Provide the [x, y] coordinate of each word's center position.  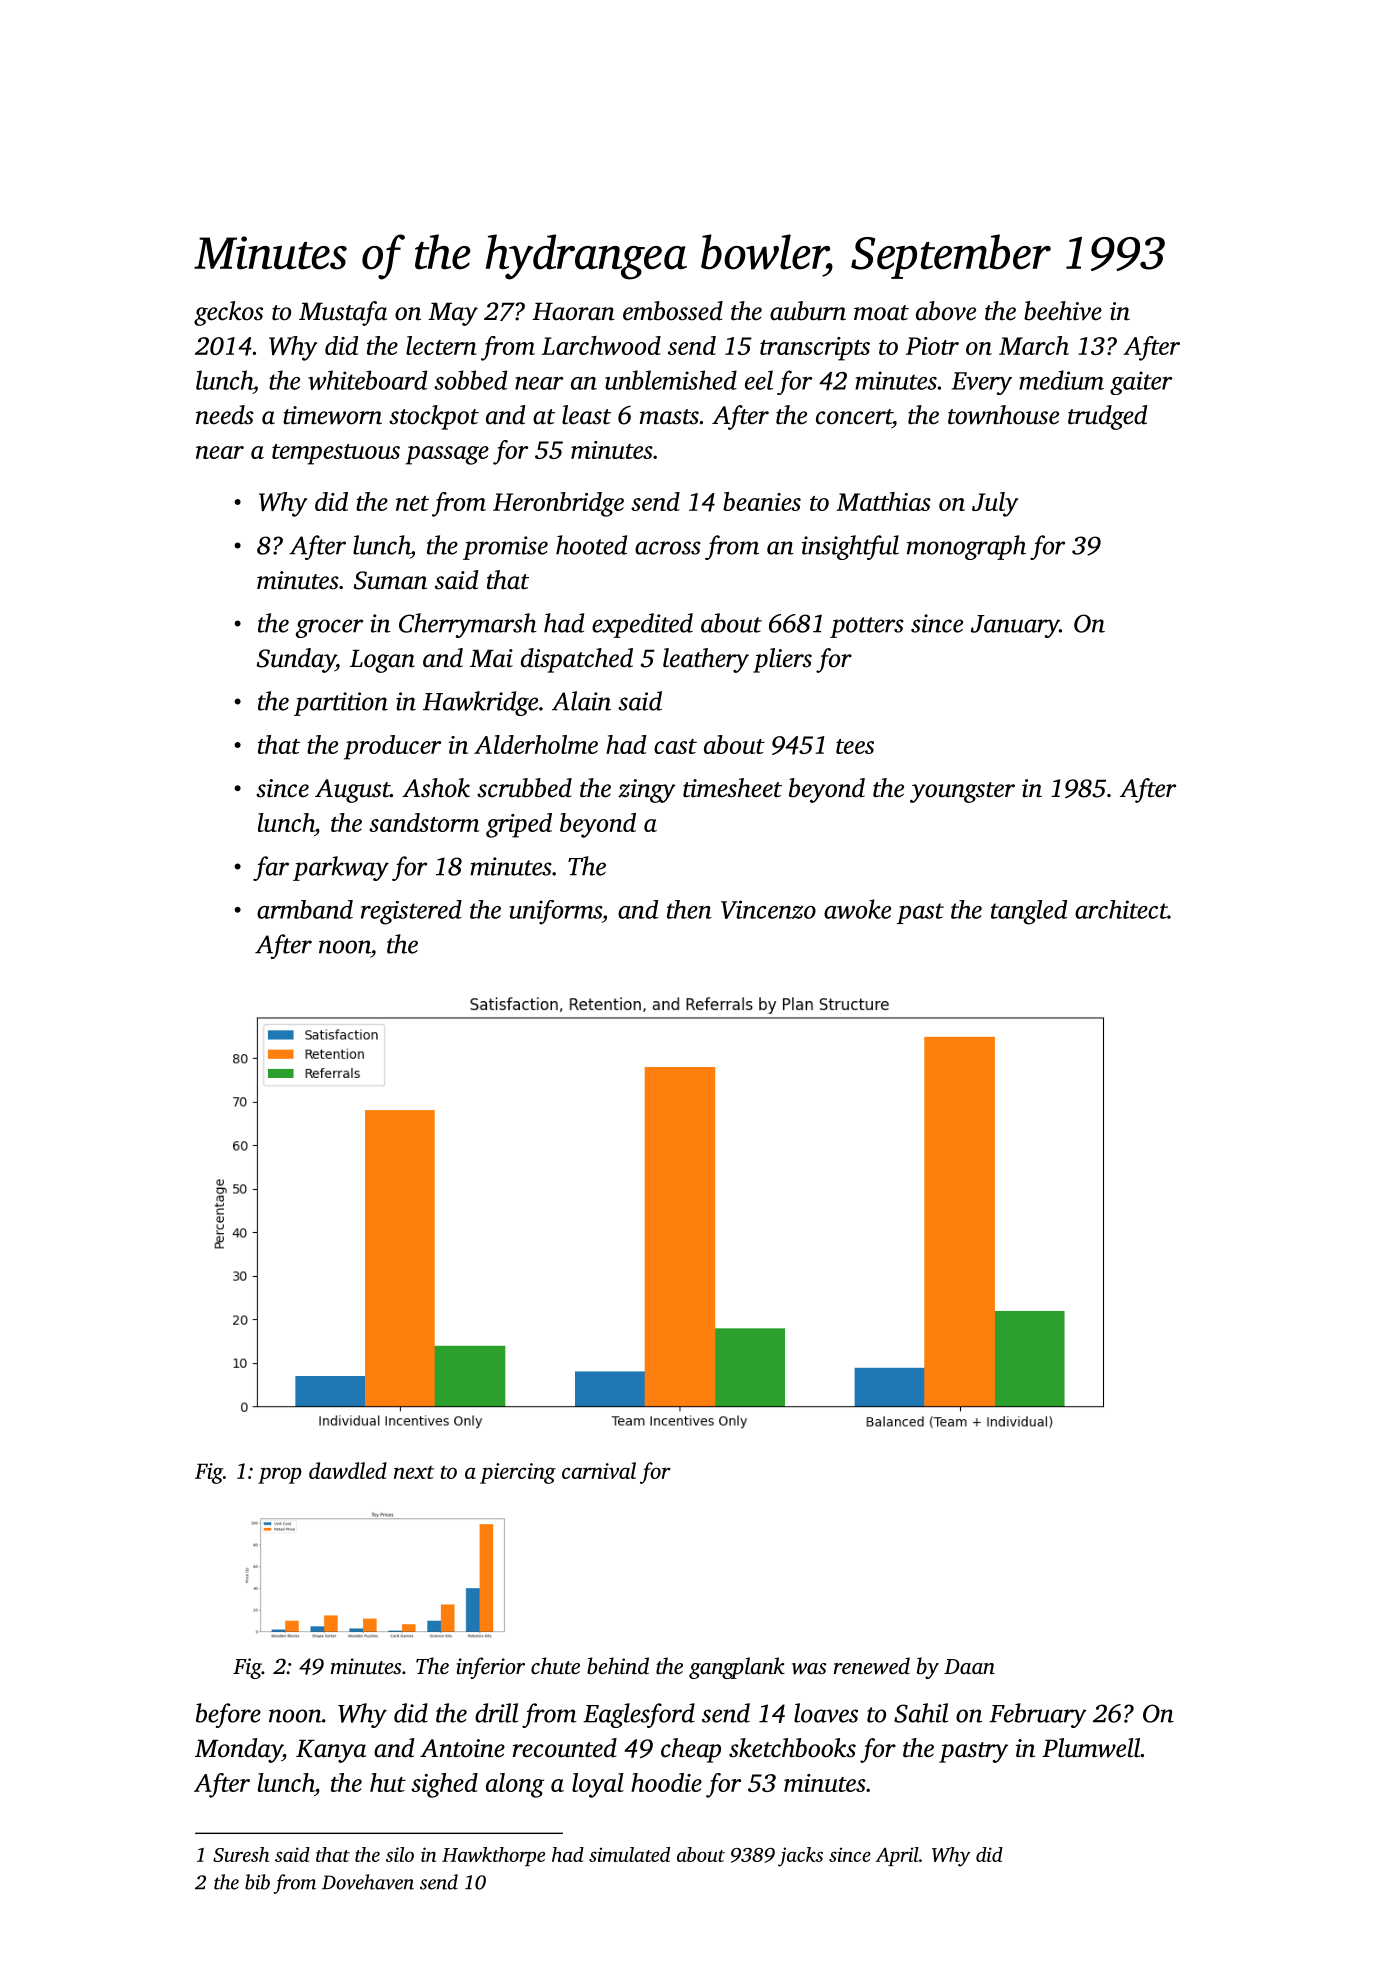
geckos [228, 313]
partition [341, 704]
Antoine [462, 1748]
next [414, 1472]
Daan [969, 1666]
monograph [966, 547]
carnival [599, 1470]
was [809, 1669]
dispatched [577, 660]
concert [854, 417]
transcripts [815, 349]
